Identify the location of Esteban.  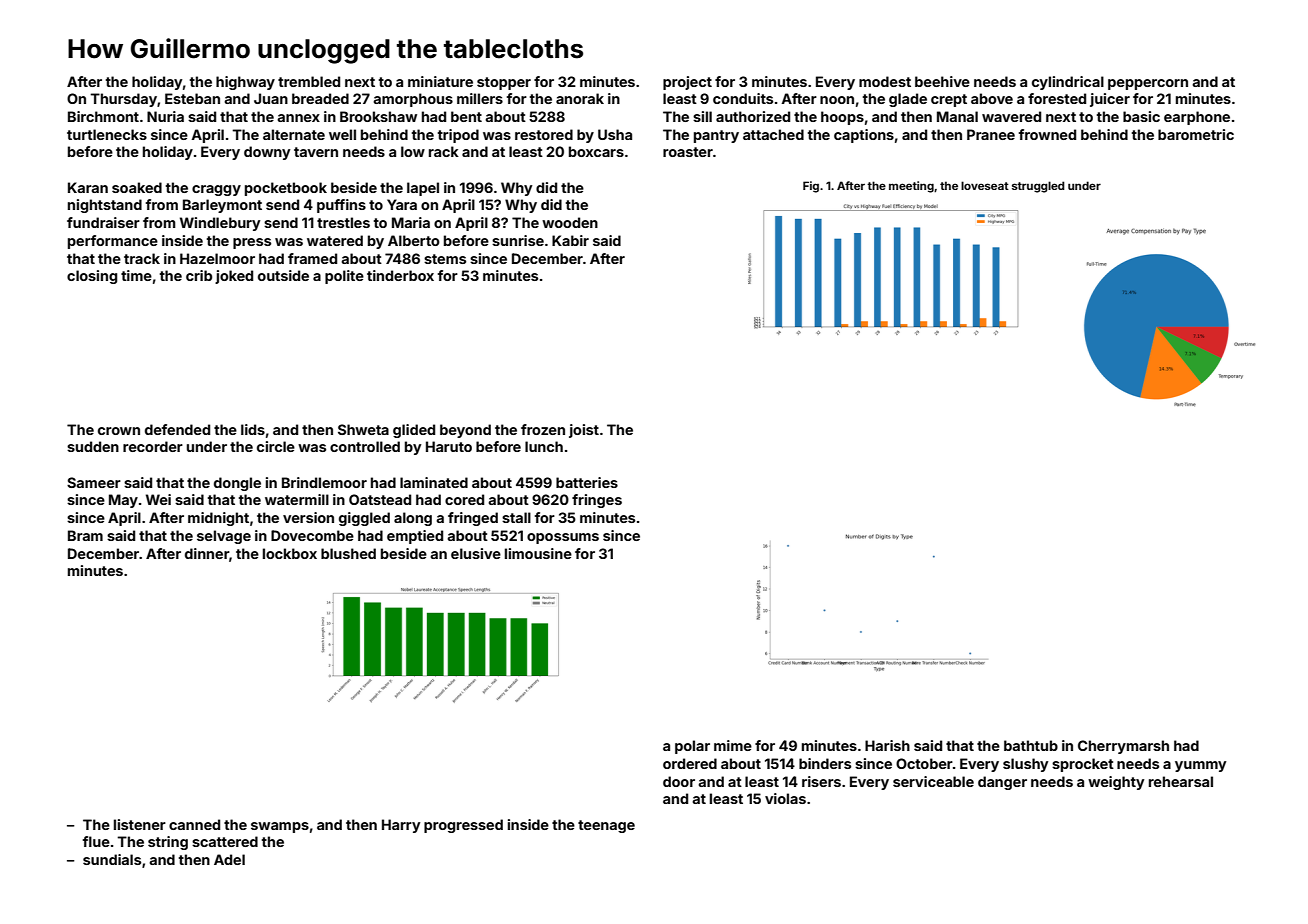
(192, 98).
